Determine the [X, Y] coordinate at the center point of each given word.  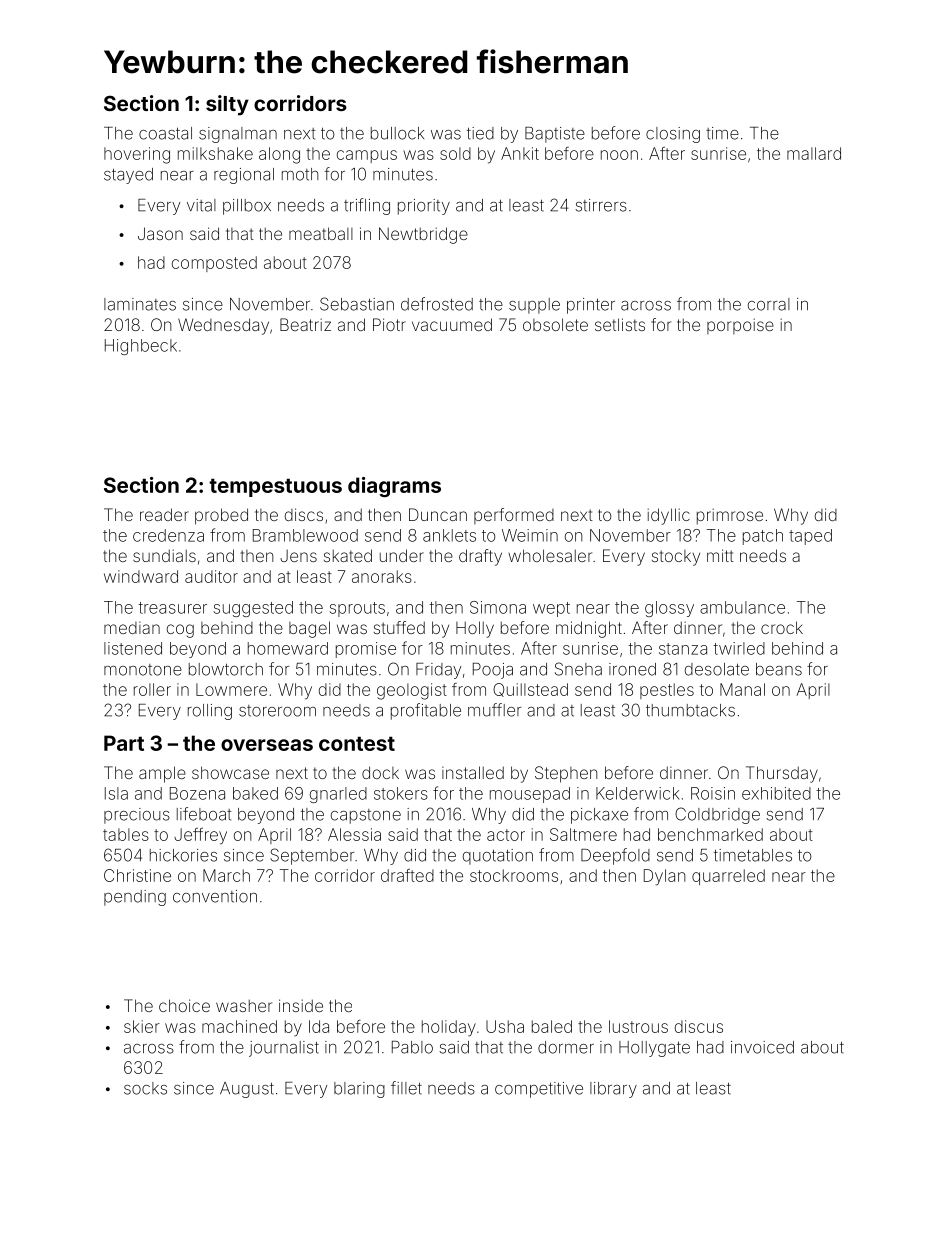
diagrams [394, 487]
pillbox [247, 207]
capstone [366, 816]
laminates [140, 304]
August [247, 1090]
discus [699, 1026]
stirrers [601, 205]
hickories [183, 855]
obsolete [555, 324]
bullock [397, 133]
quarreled [728, 877]
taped [810, 537]
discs [304, 514]
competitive [539, 1090]
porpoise [740, 326]
